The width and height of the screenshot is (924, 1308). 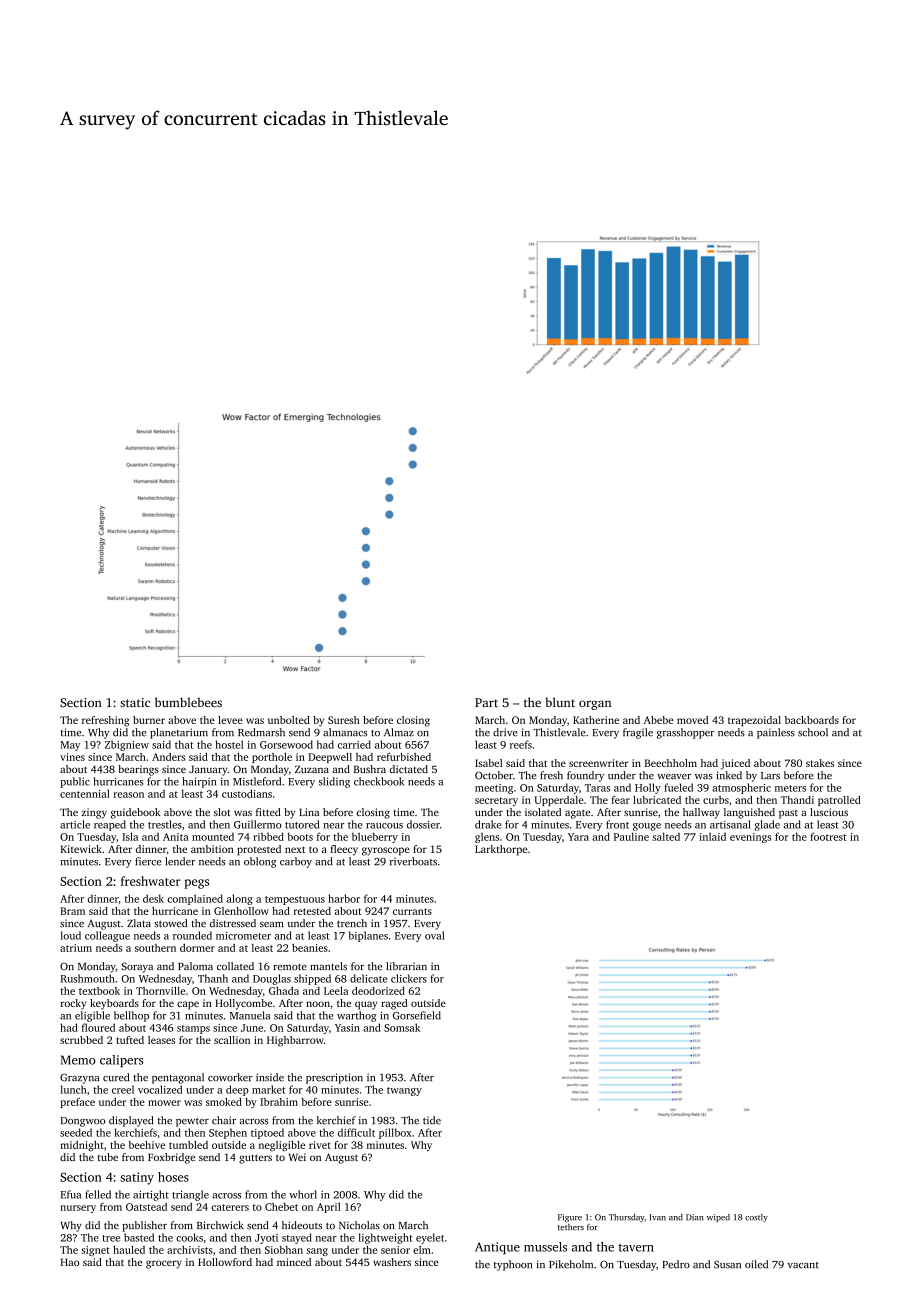 What do you see at coordinates (250, 1015) in the screenshot?
I see `Manuela` at bounding box center [250, 1015].
